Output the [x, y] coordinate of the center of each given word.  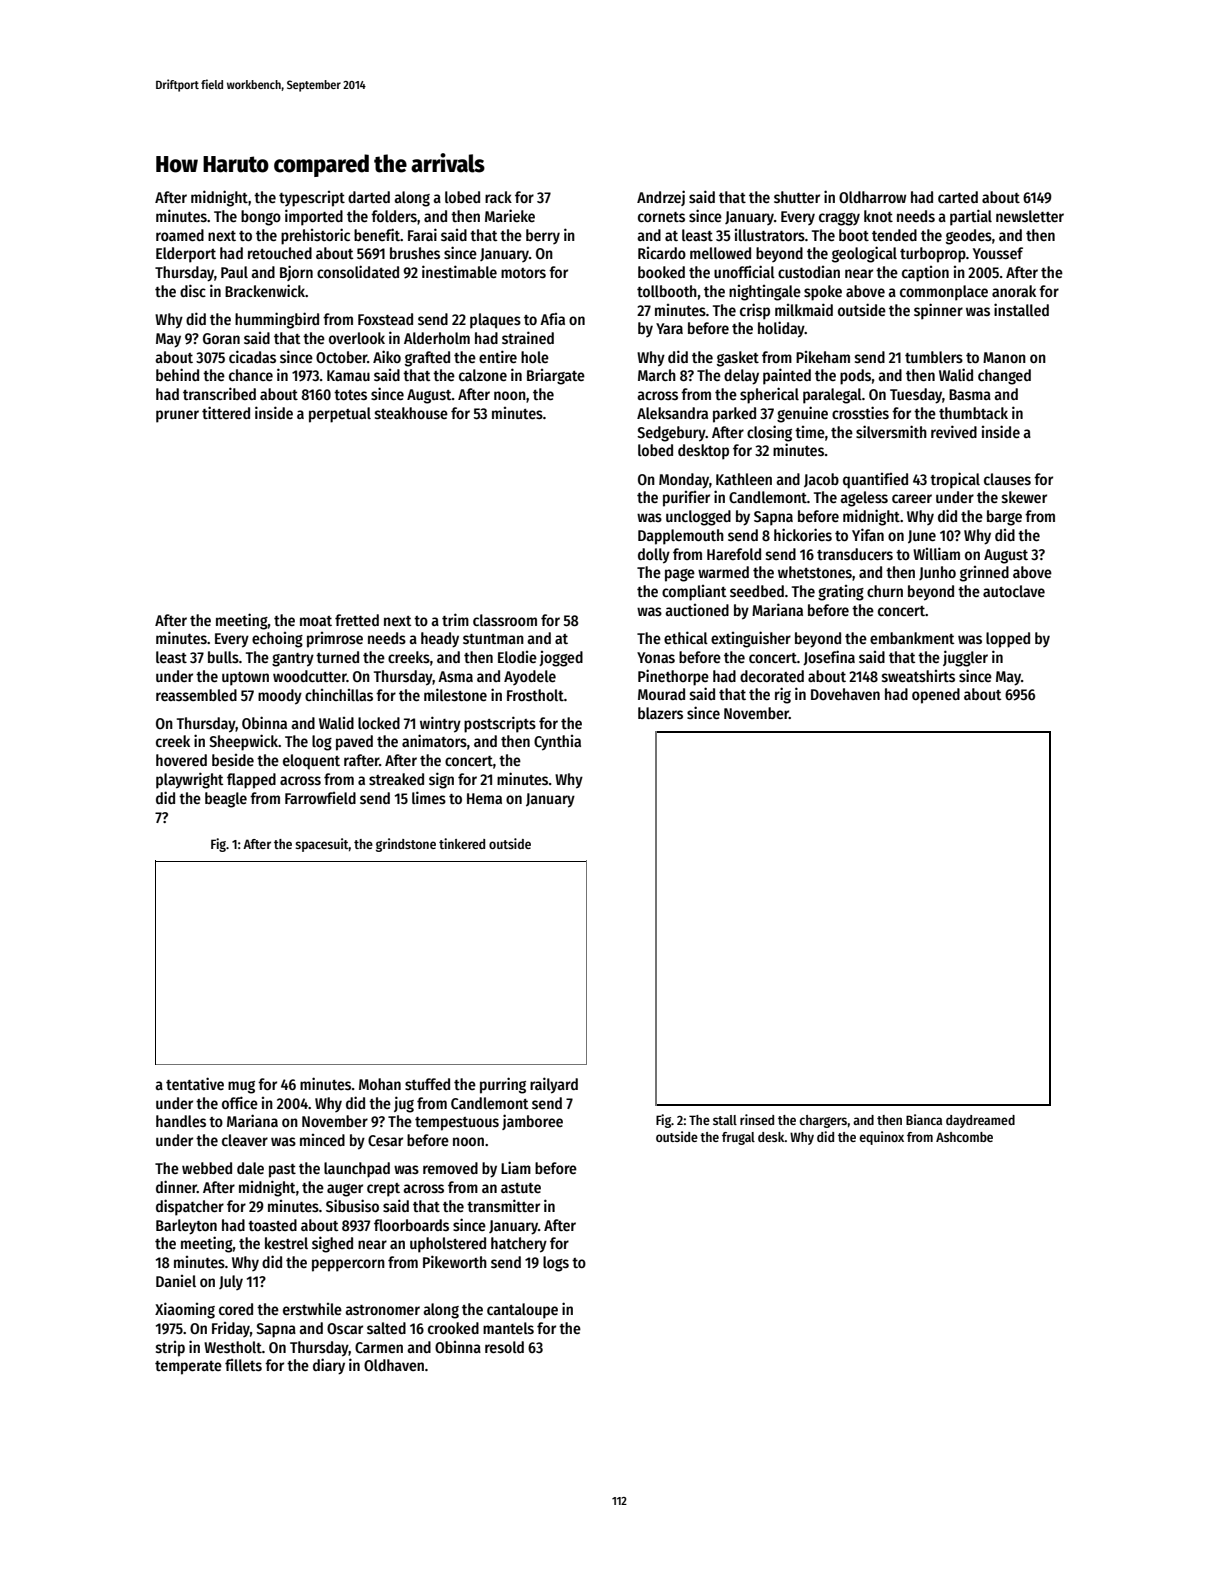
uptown [245, 679]
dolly [654, 556]
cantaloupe [522, 1311]
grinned [984, 574]
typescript [312, 199]
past [282, 1171]
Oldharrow [872, 197]
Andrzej [661, 198]
